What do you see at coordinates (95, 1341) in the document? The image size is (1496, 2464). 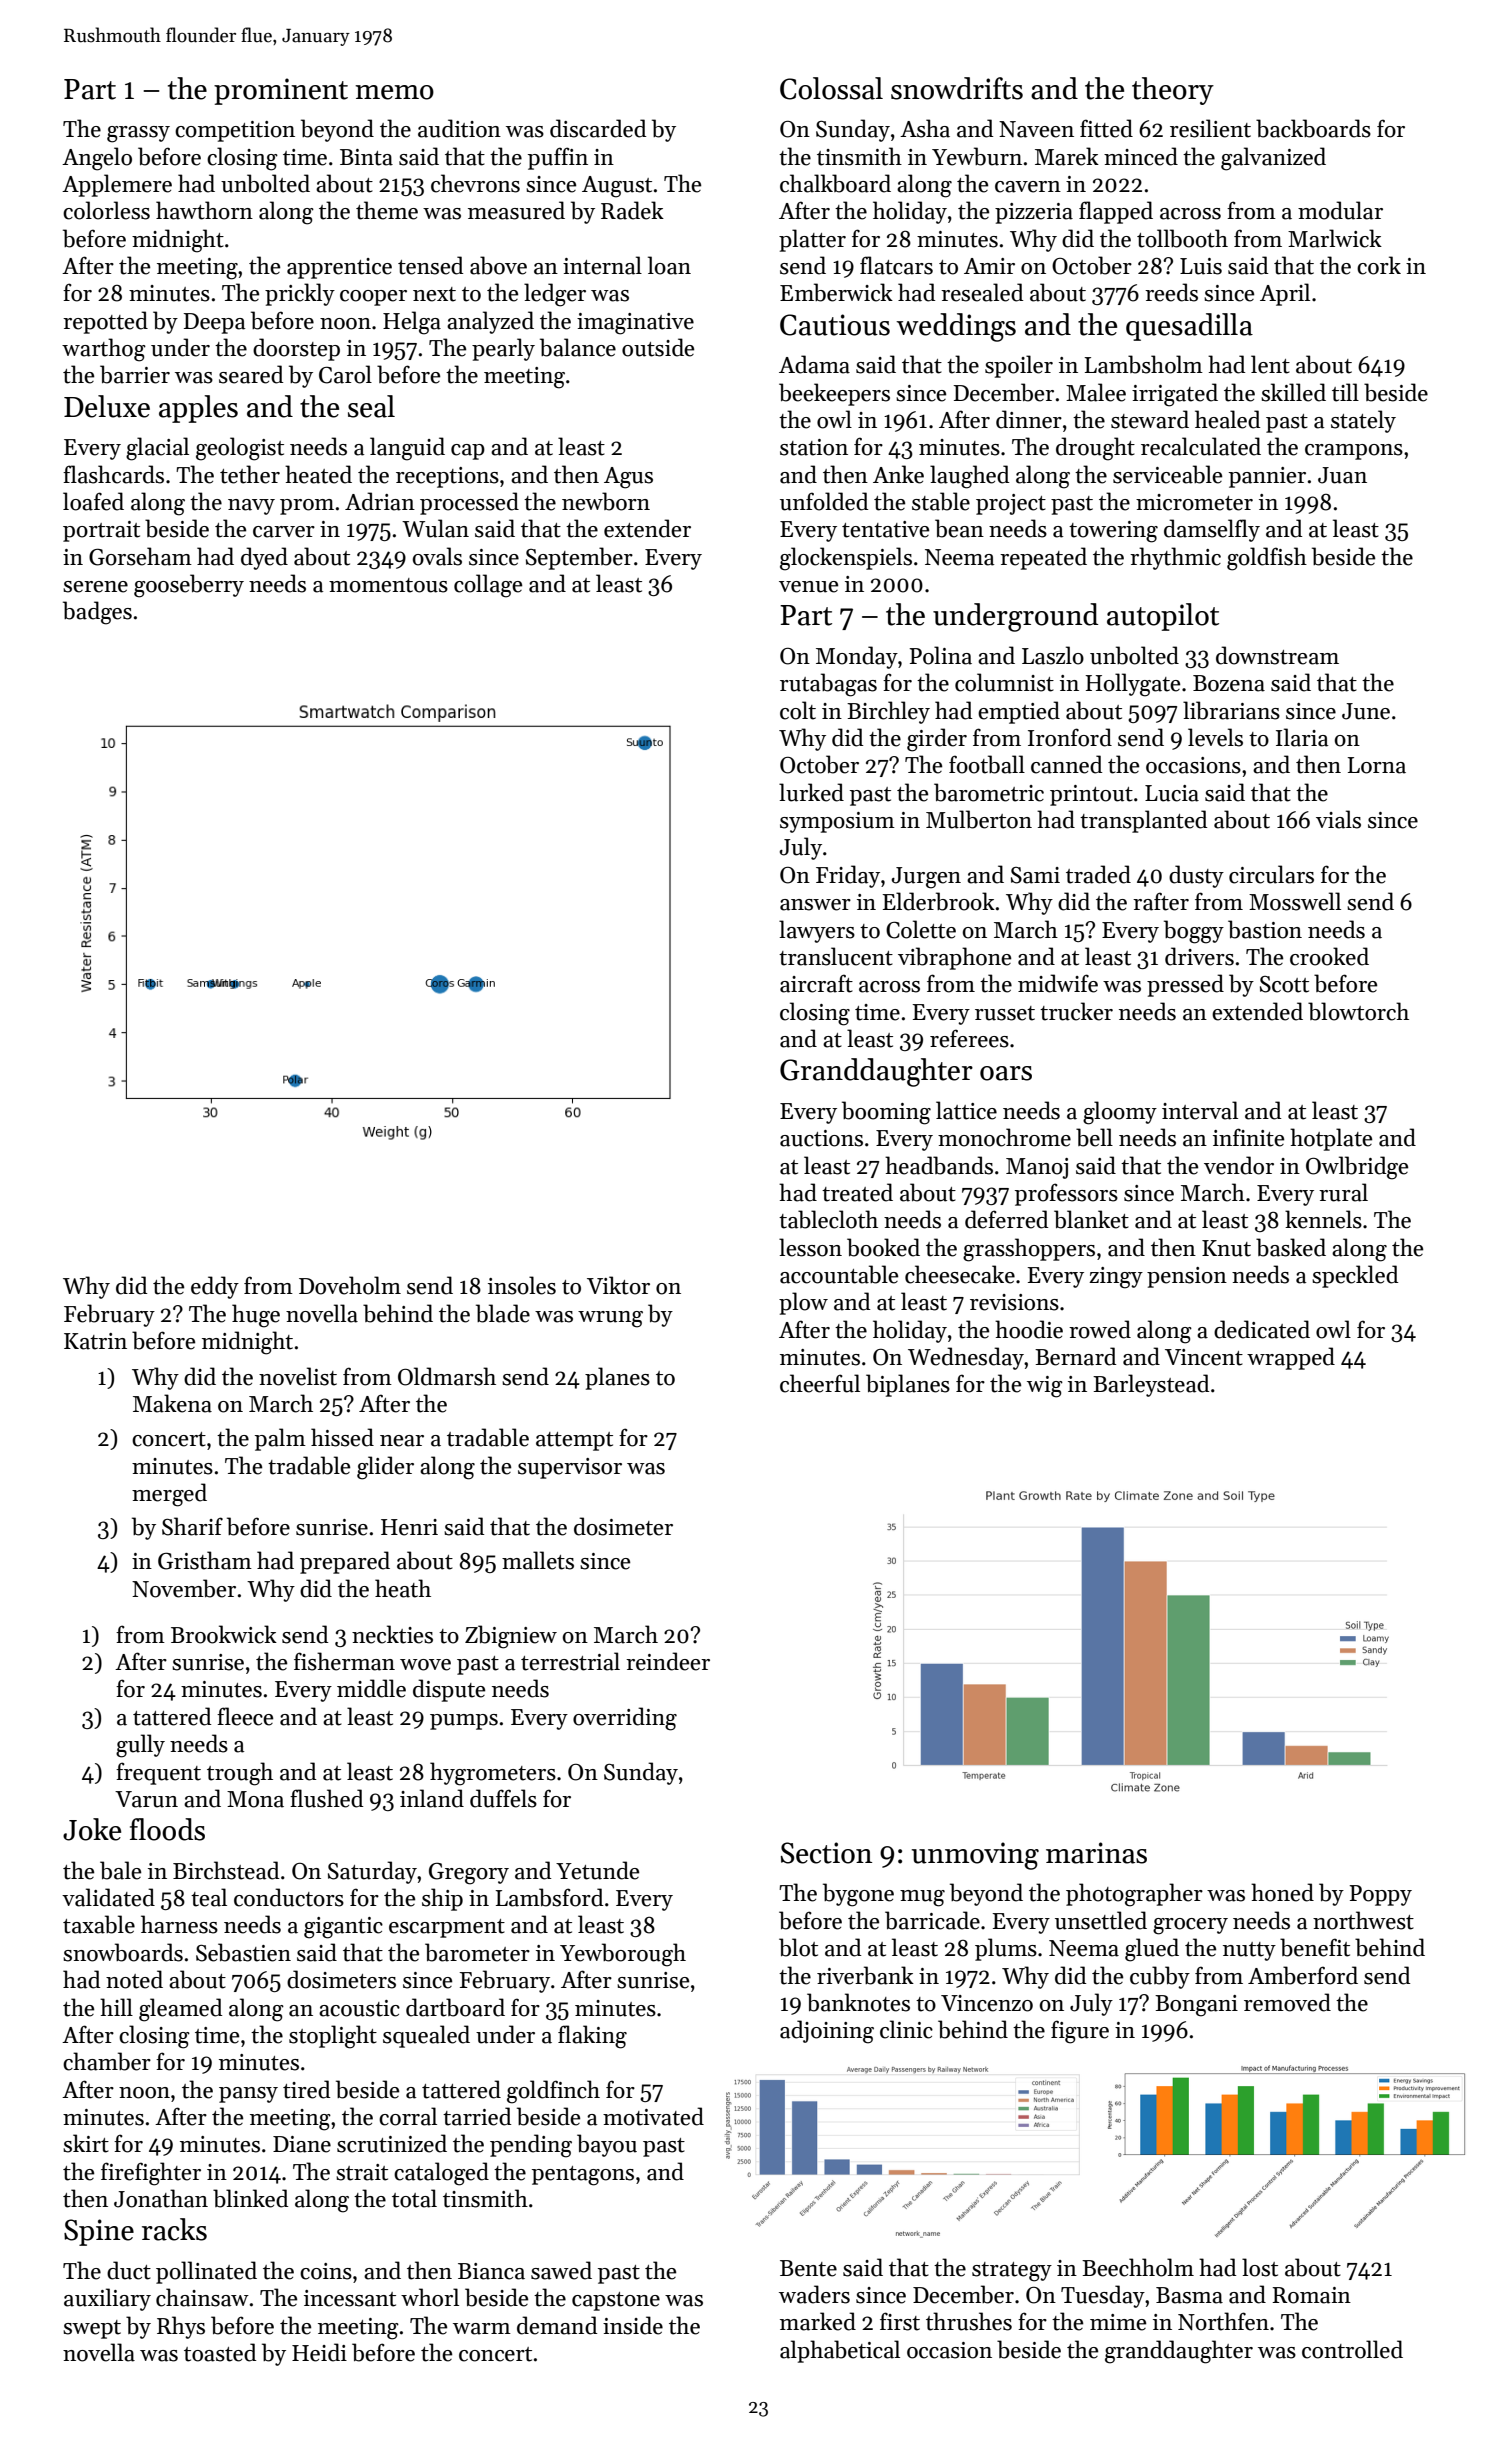 I see `Katrin` at bounding box center [95, 1341].
